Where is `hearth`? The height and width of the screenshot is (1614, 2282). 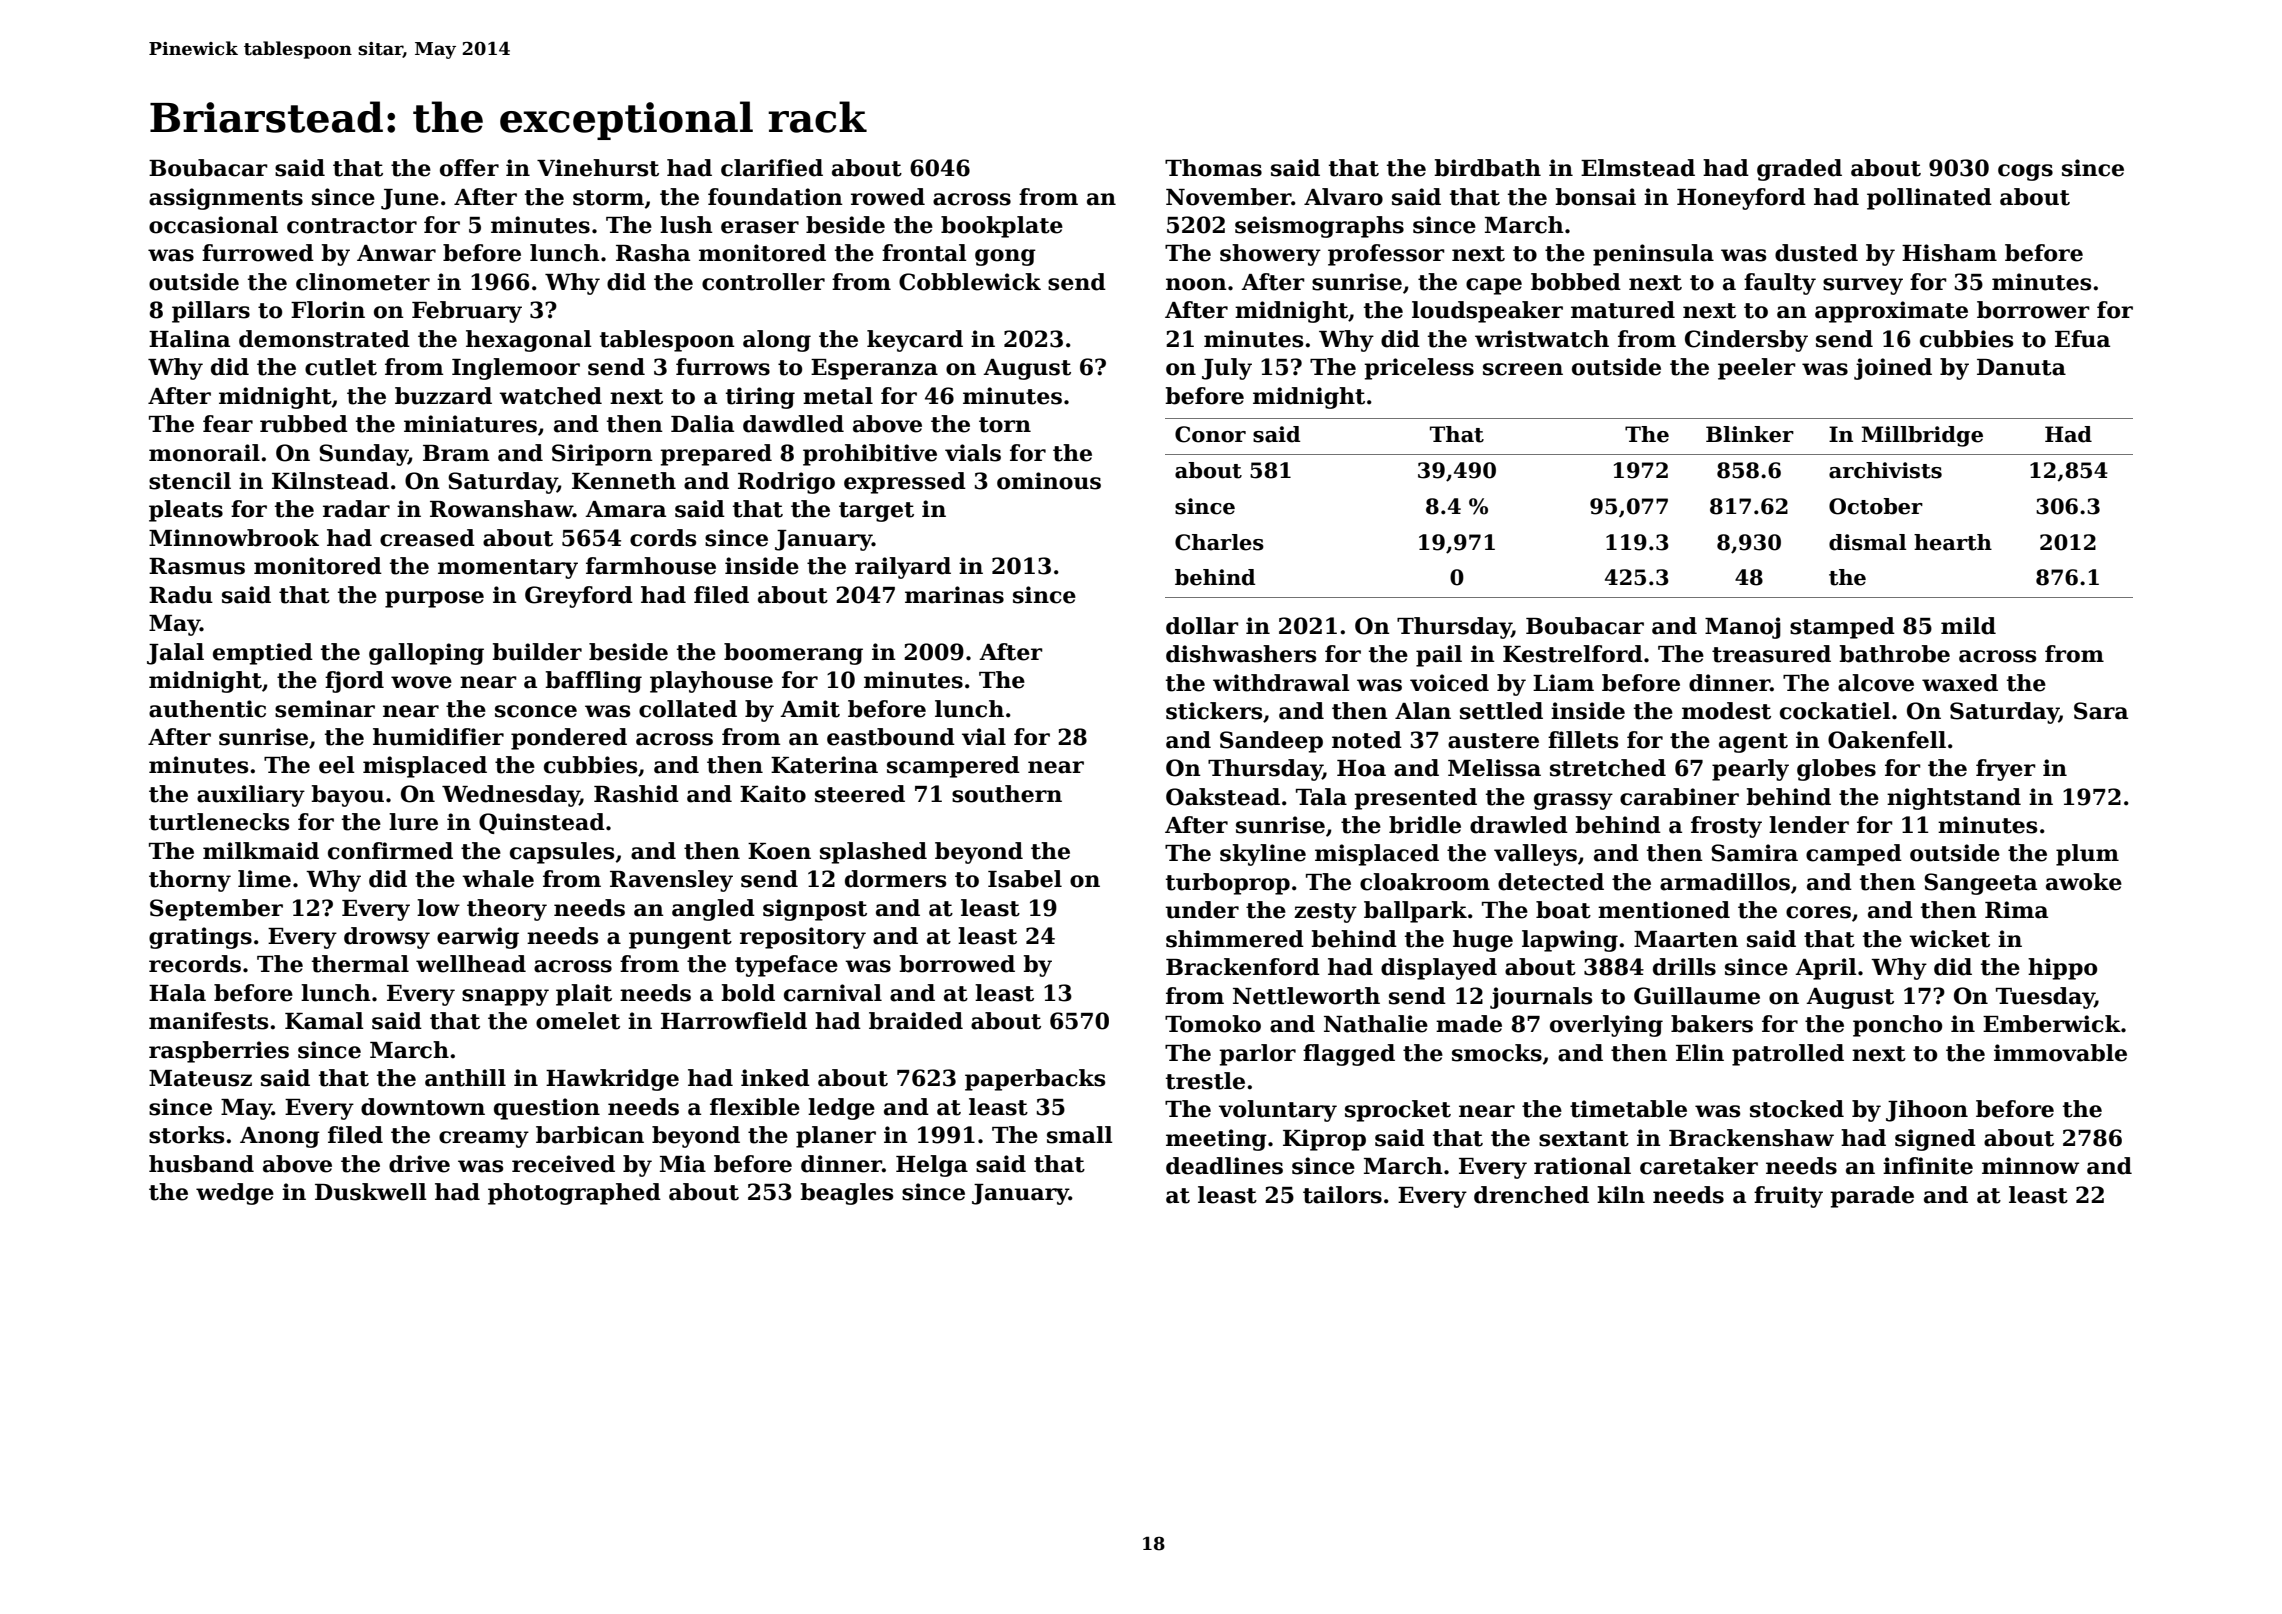 hearth is located at coordinates (1953, 542).
